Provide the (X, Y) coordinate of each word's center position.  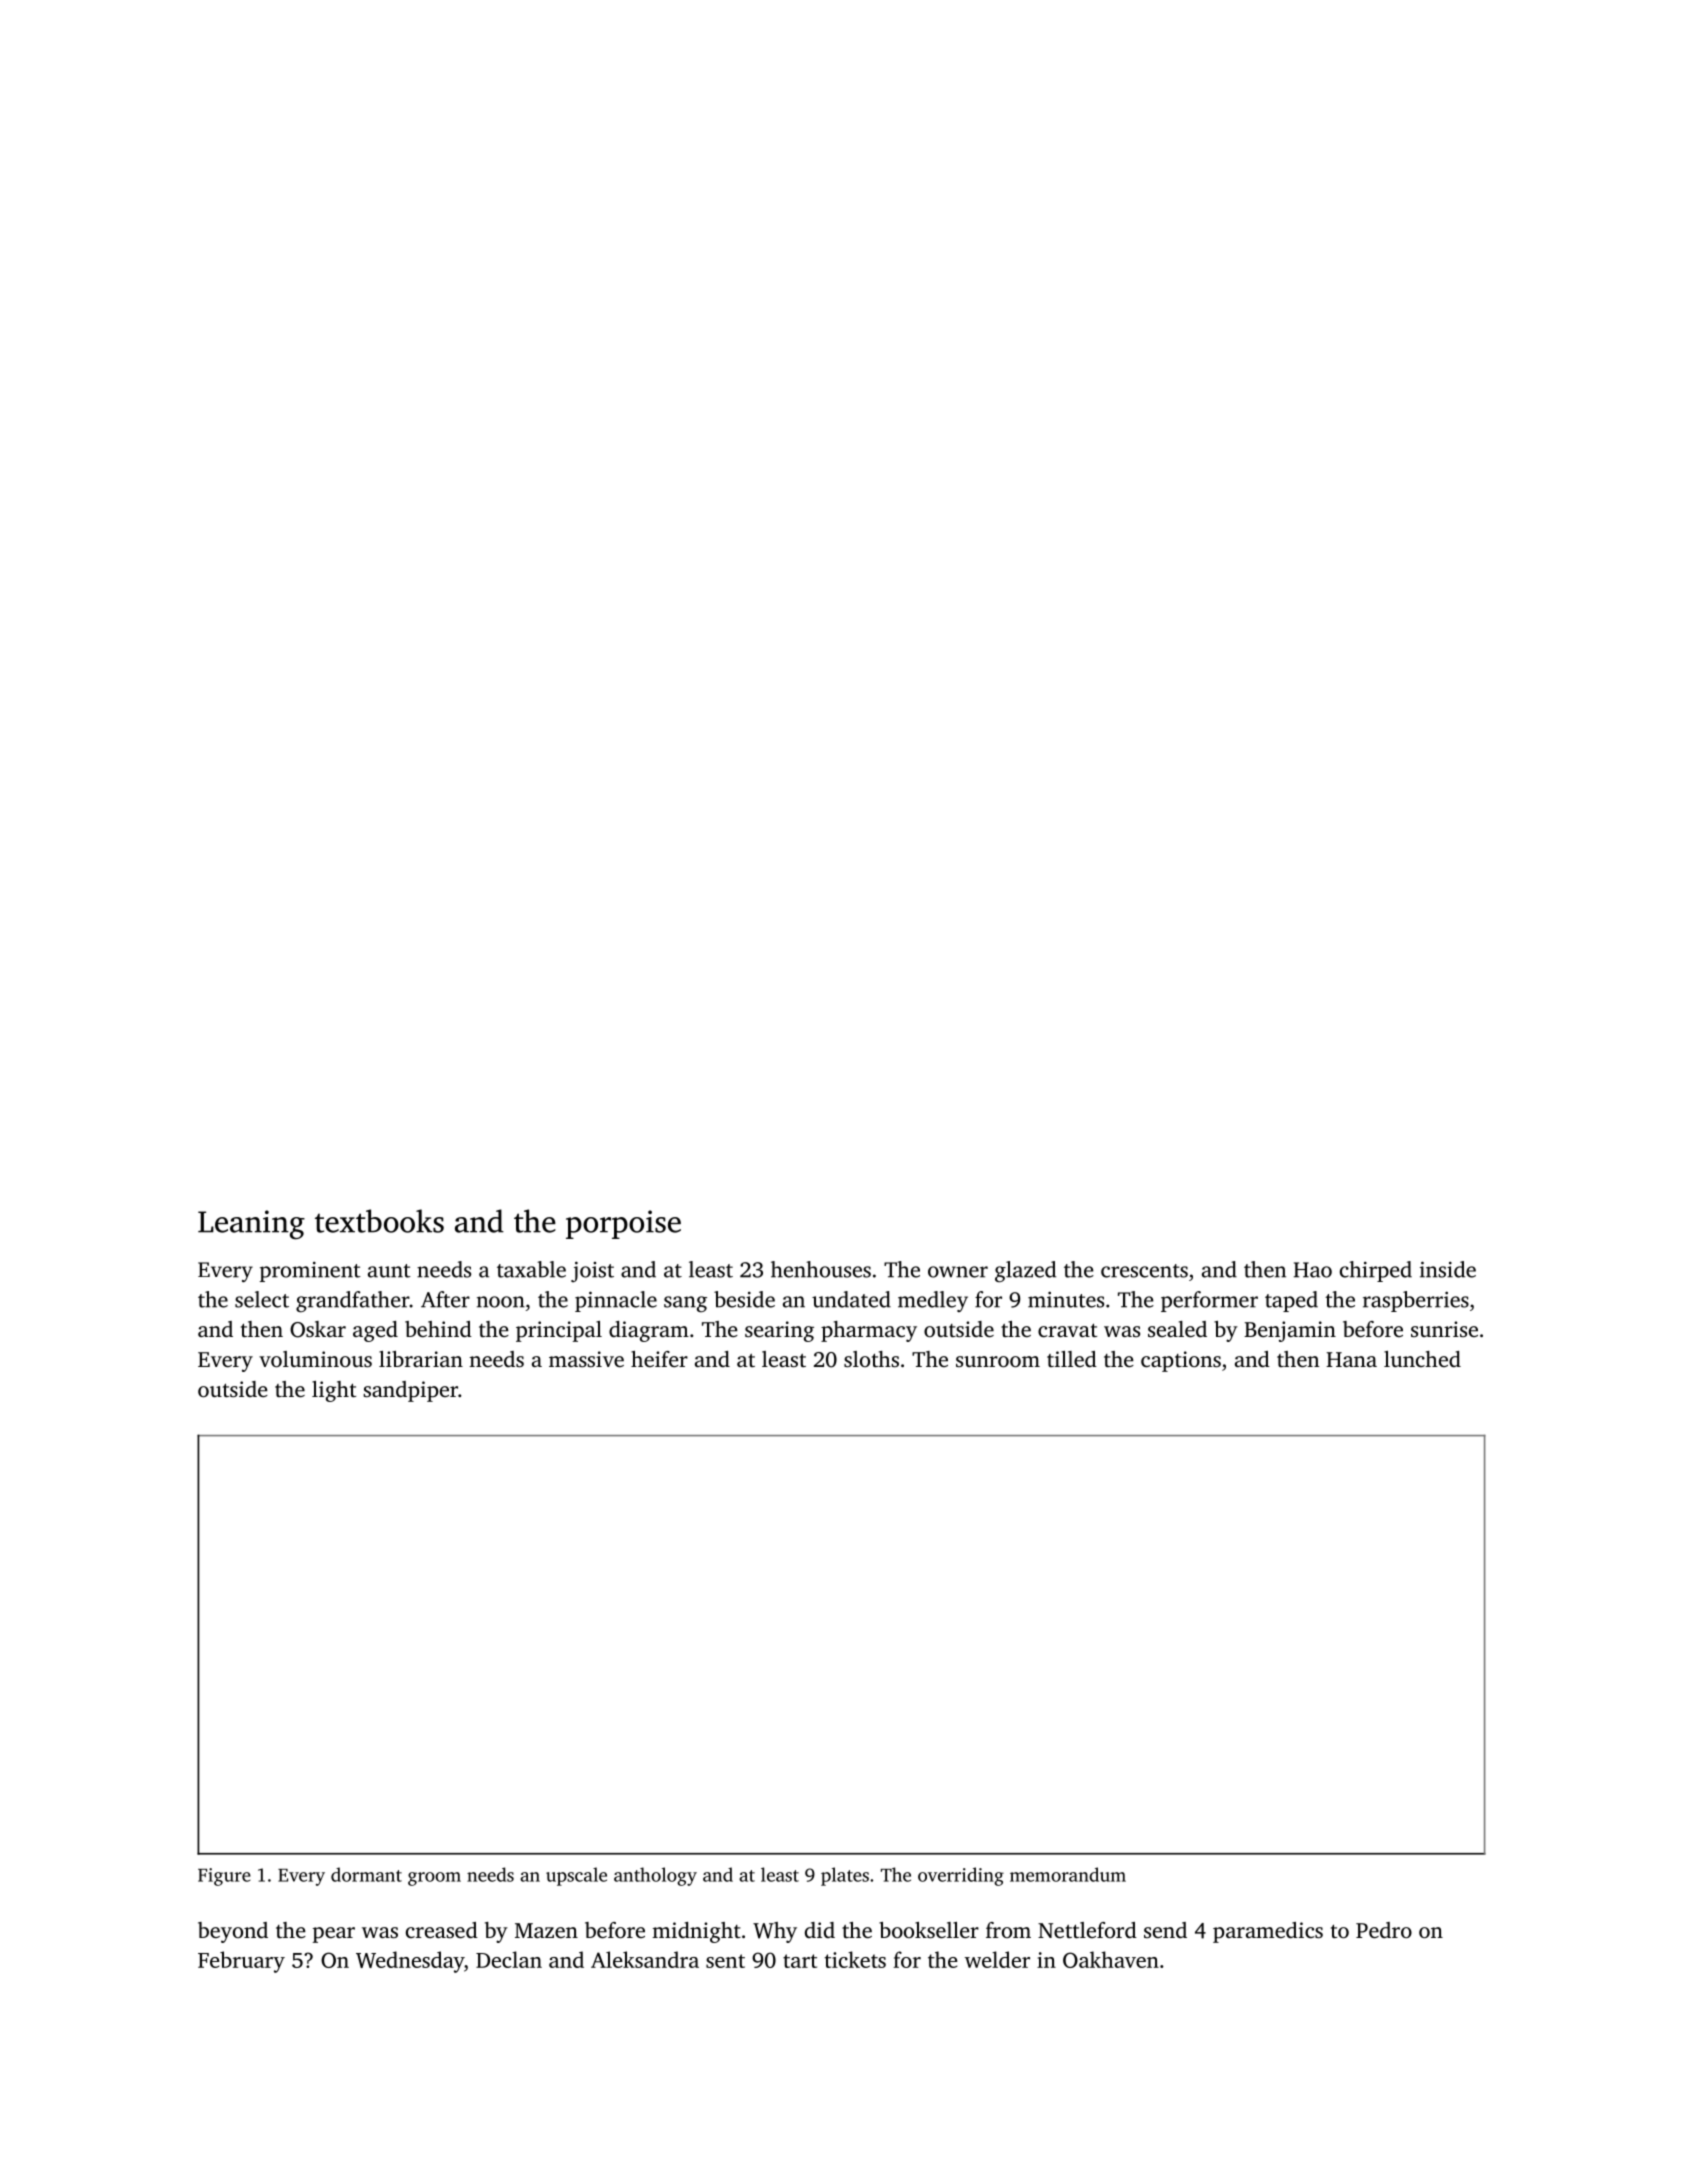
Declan (509, 1959)
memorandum (1068, 1874)
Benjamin (1290, 1331)
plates (845, 1876)
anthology (655, 1876)
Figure (224, 1877)
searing (779, 1331)
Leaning (251, 1225)
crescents (1144, 1271)
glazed (1025, 1271)
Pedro (1384, 1930)
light (334, 1391)
